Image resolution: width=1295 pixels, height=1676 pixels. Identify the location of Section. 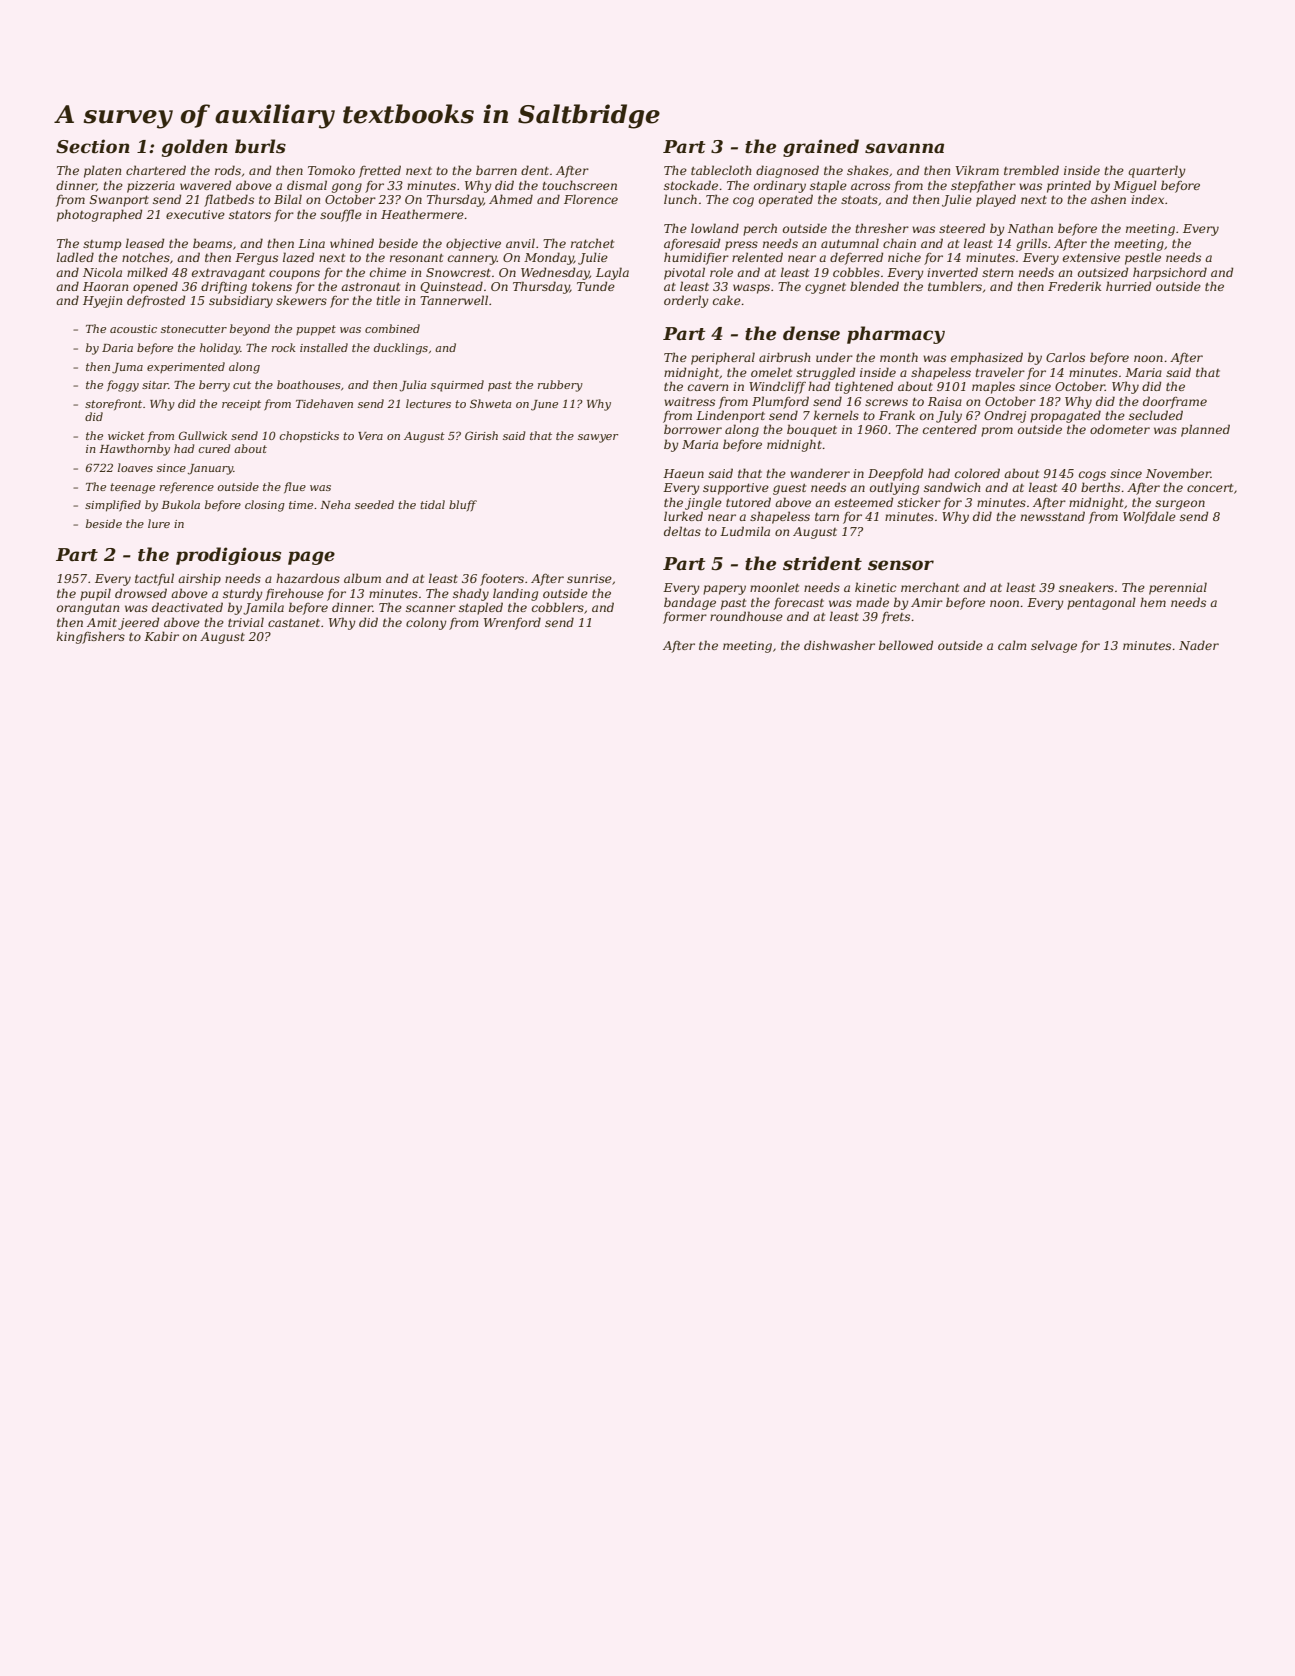
(93, 146).
